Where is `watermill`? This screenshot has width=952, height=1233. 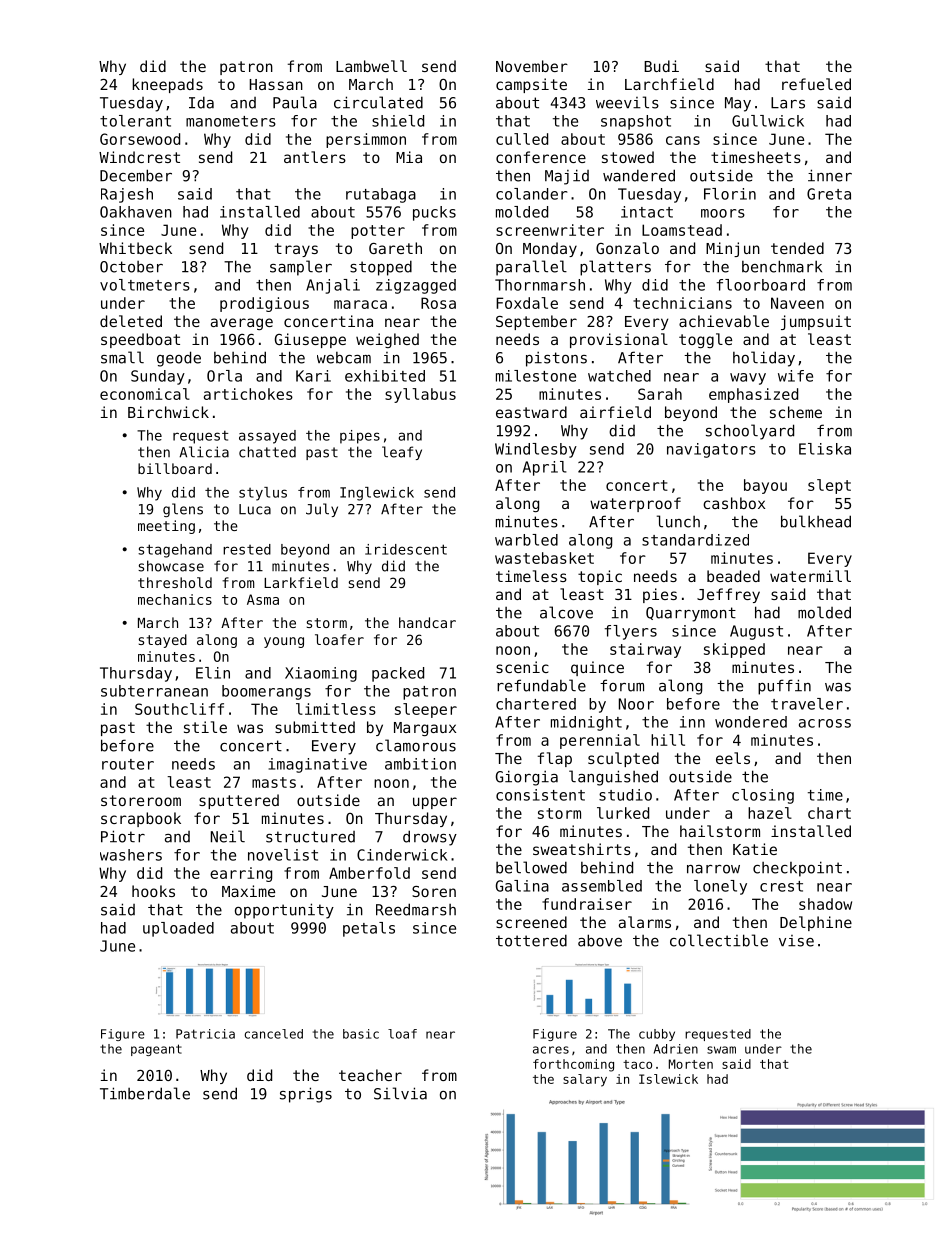 watermill is located at coordinates (810, 576).
